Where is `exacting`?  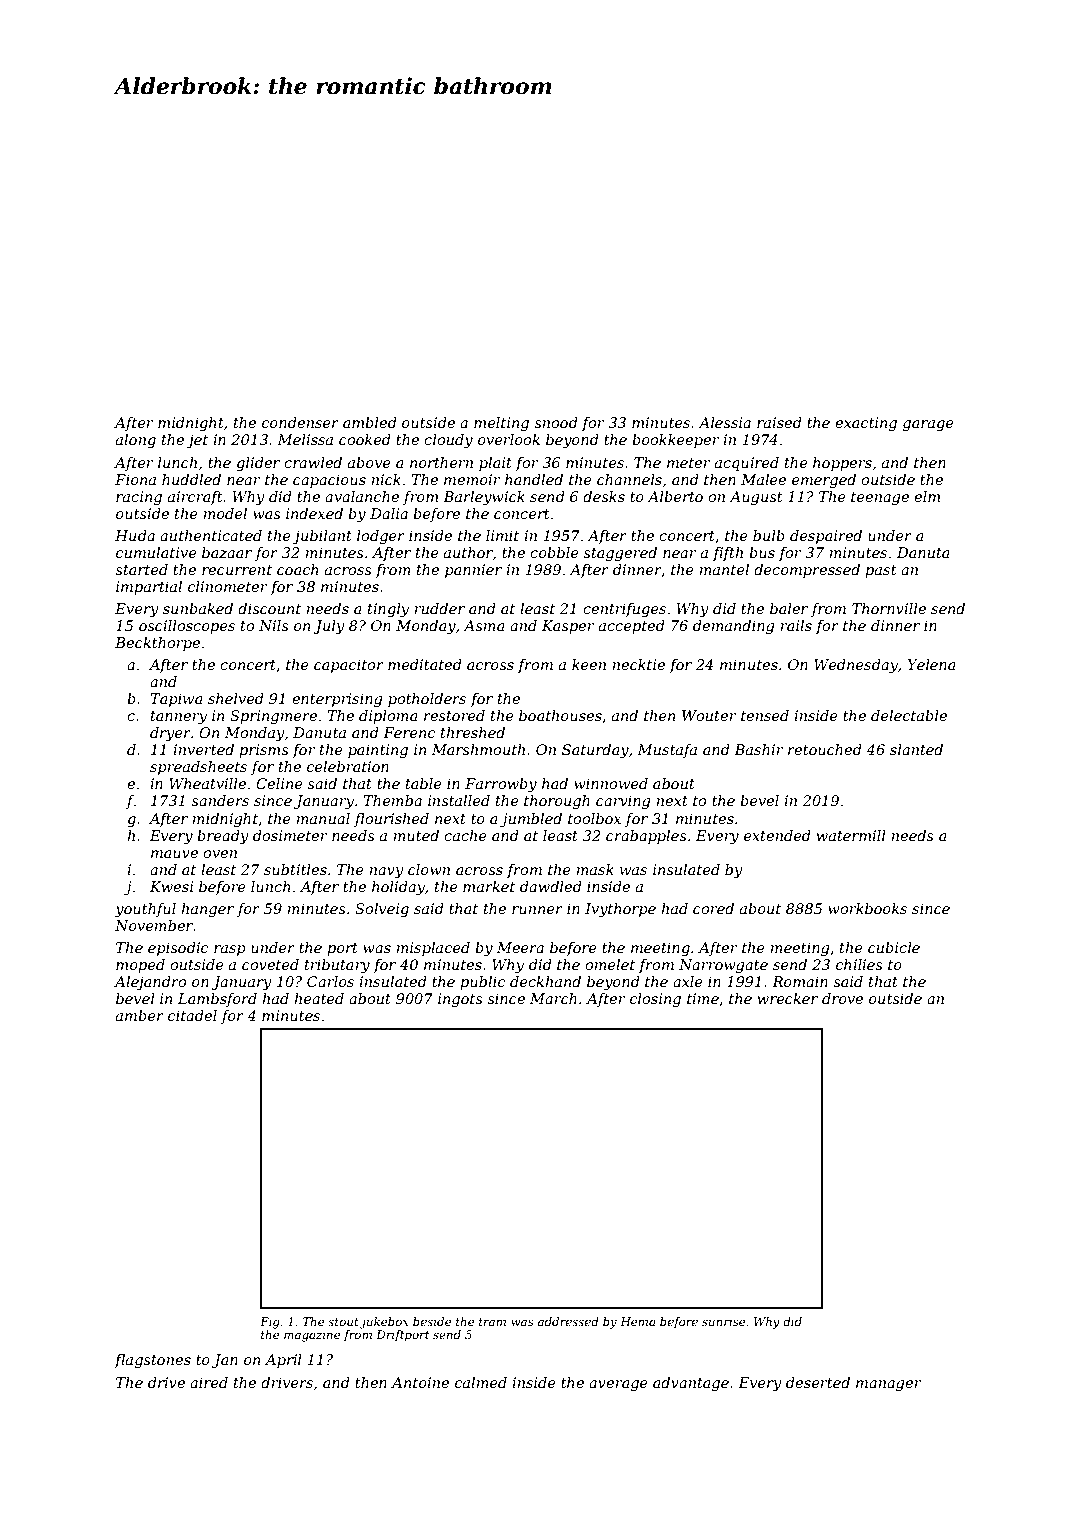 exacting is located at coordinates (866, 424).
